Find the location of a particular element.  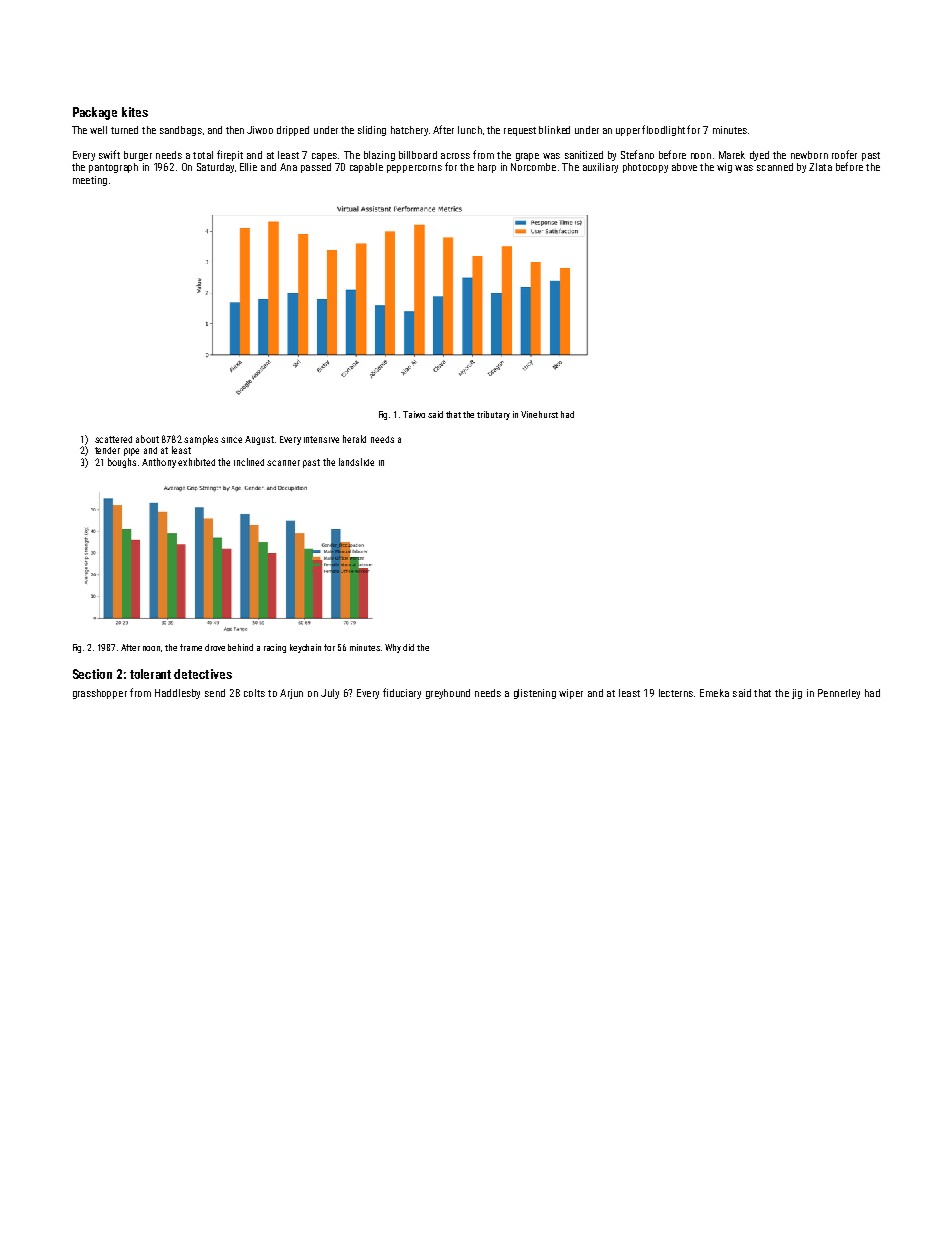

exhibited is located at coordinates (196, 462).
